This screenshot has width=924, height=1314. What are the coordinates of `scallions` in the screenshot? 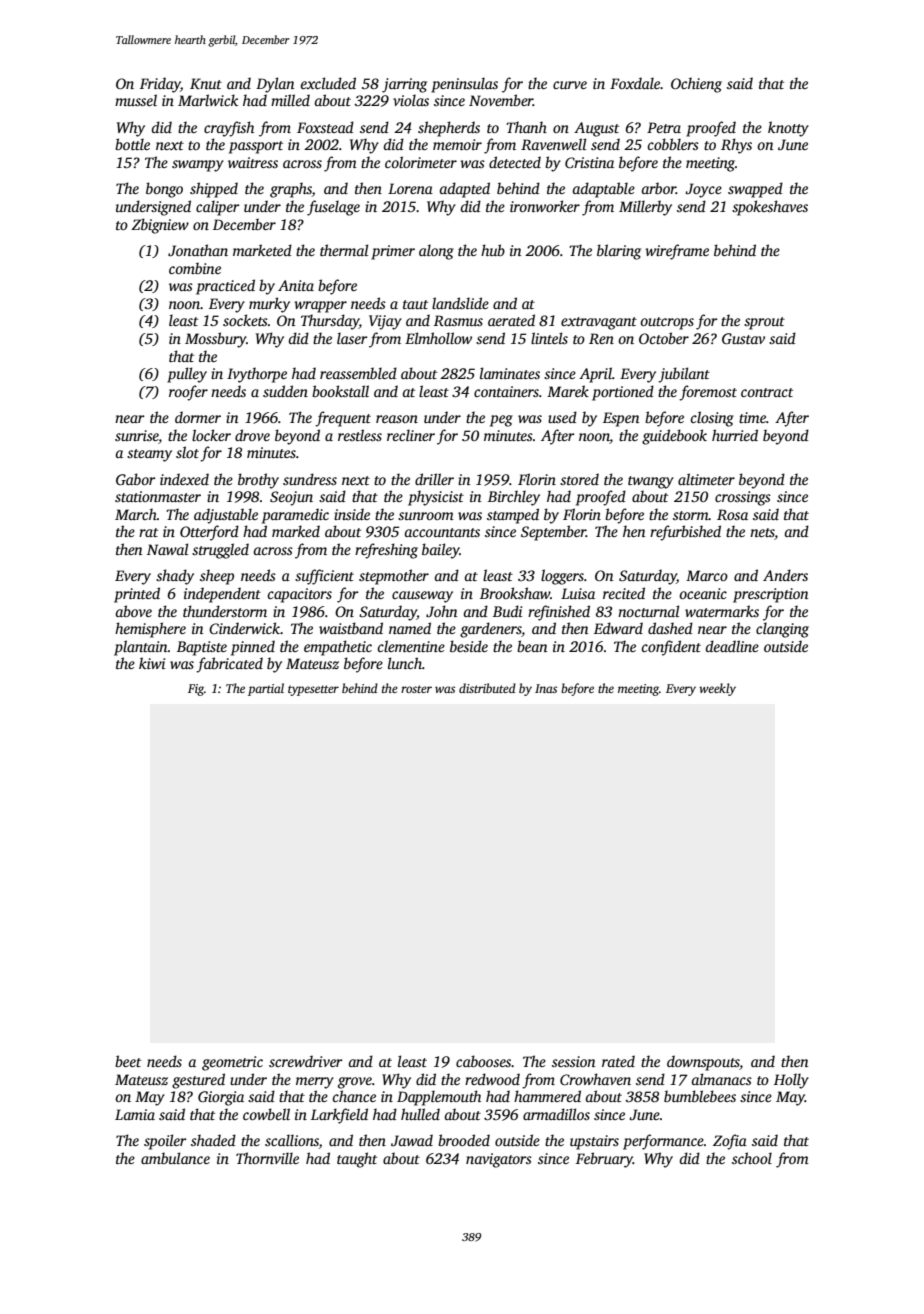 It's located at (292, 1141).
